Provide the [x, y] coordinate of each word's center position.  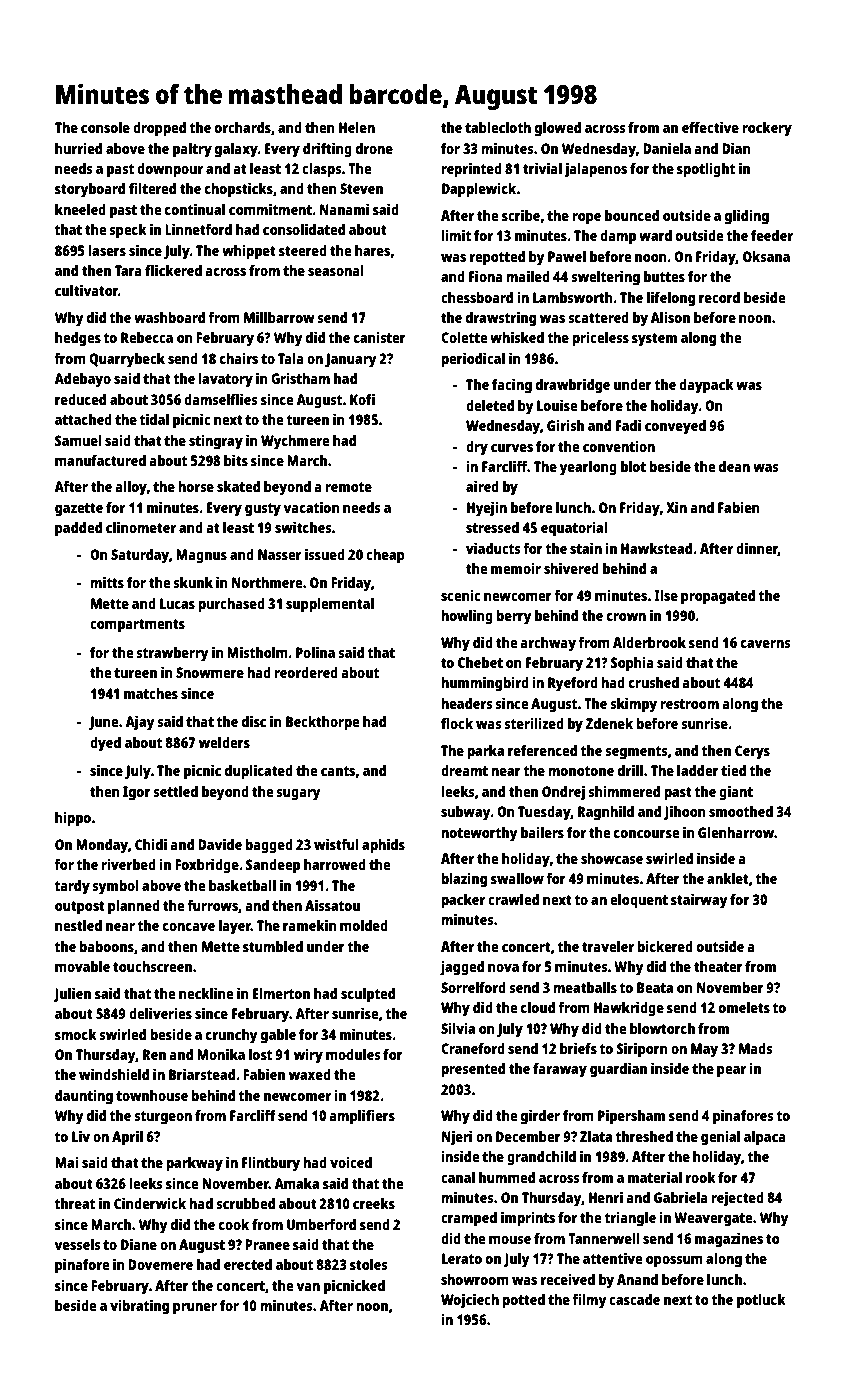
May [704, 1050]
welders [224, 742]
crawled [513, 899]
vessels [77, 1244]
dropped [159, 129]
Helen [357, 127]
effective [710, 127]
